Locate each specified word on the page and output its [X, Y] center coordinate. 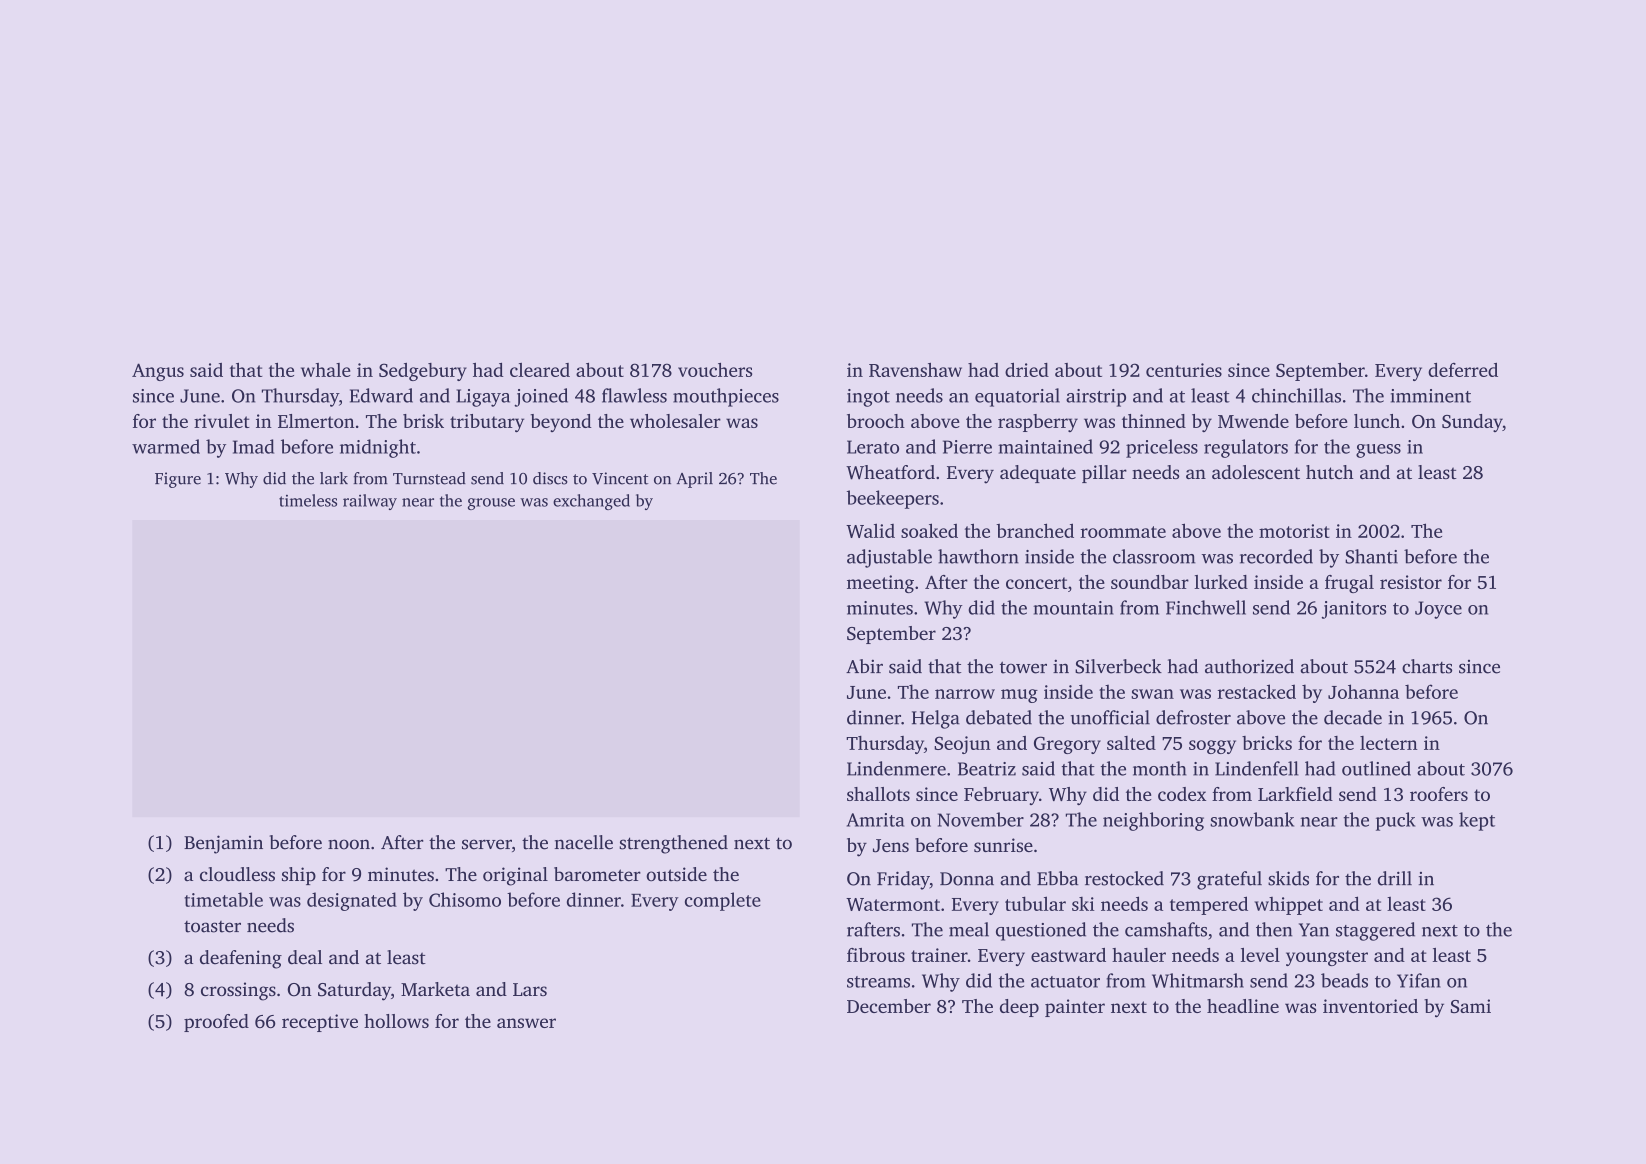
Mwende [1253, 421]
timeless [308, 500]
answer [526, 1023]
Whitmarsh [1198, 980]
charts [1427, 666]
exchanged [591, 502]
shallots [878, 794]
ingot [868, 398]
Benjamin [223, 844]
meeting [880, 584]
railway [370, 502]
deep [1019, 1008]
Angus [158, 372]
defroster [1193, 717]
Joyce [1438, 610]
